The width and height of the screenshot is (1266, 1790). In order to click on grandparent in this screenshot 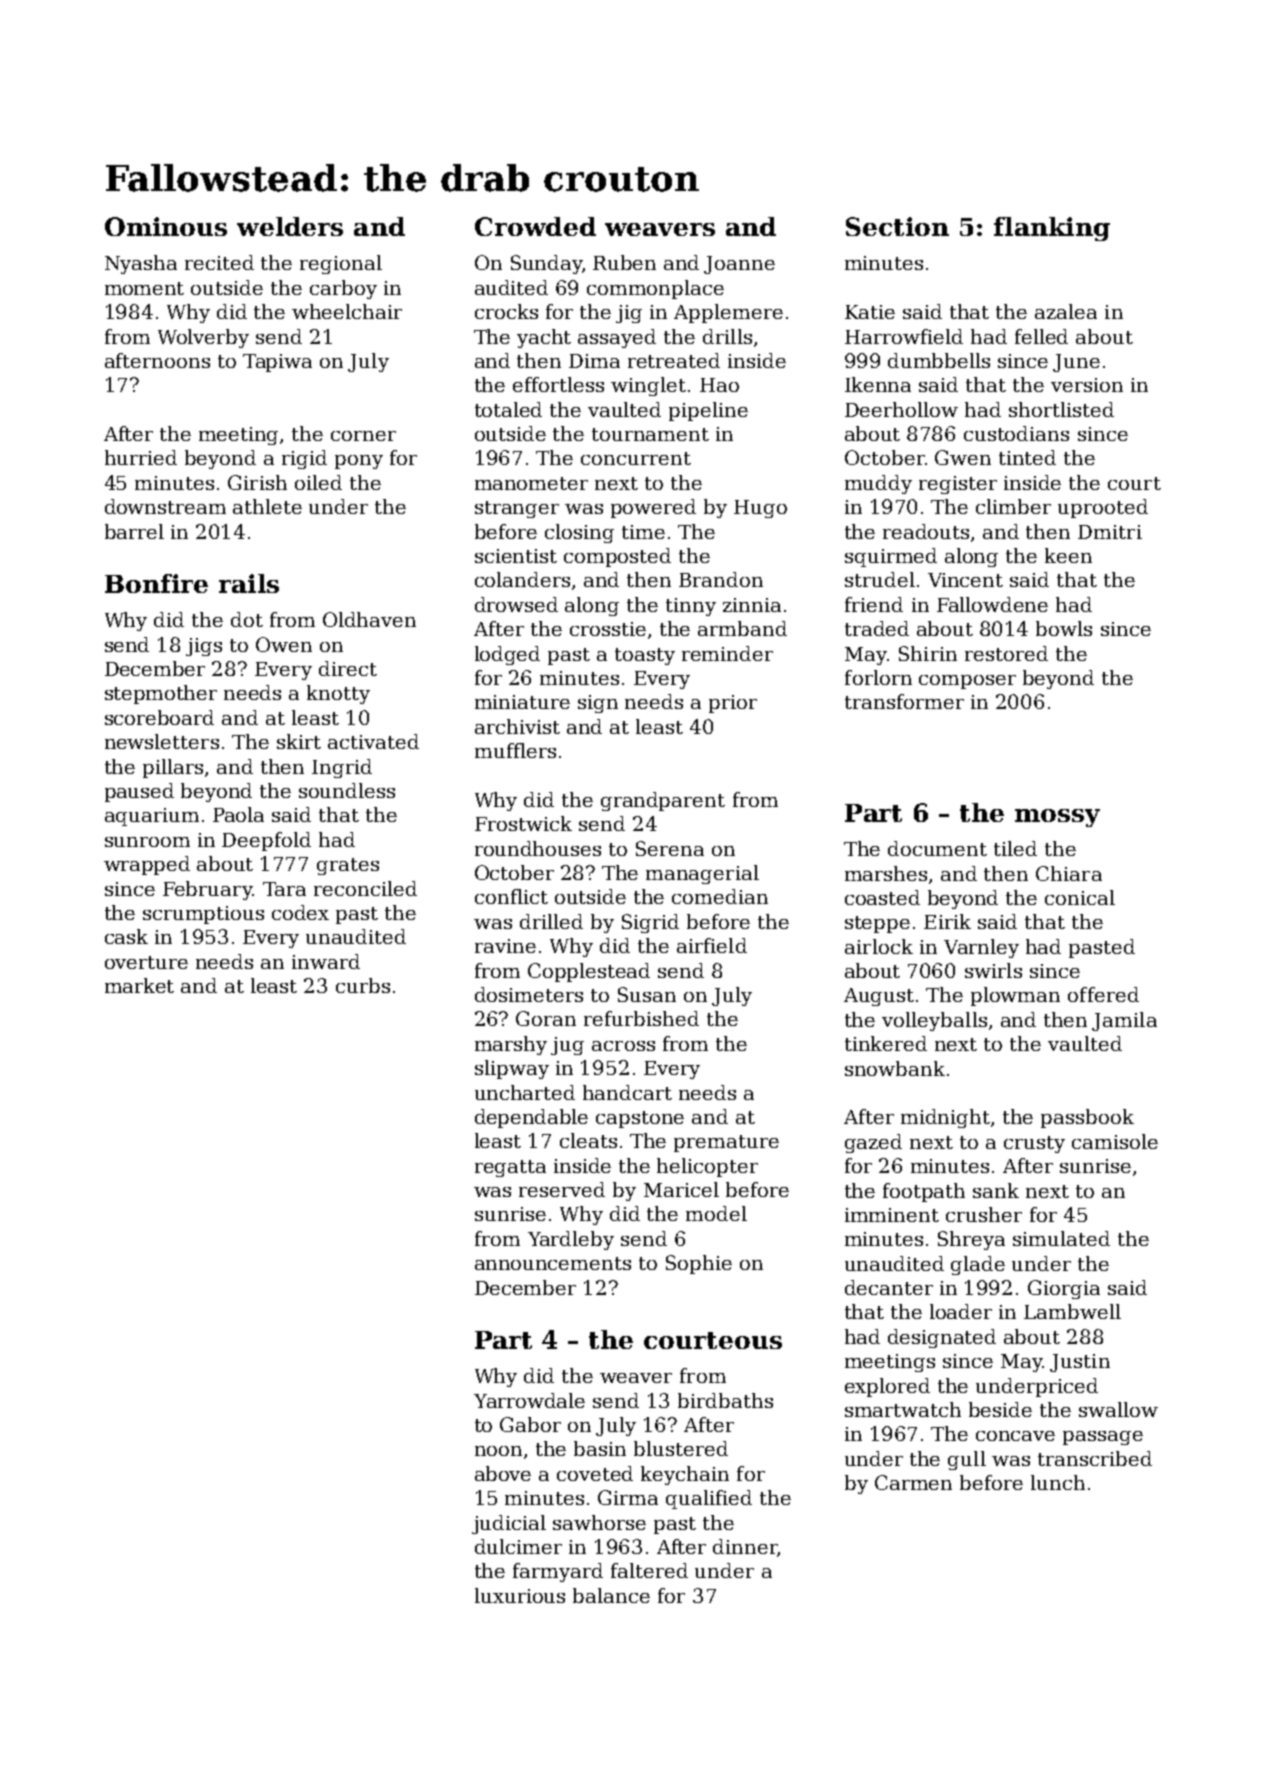, I will do `click(663, 801)`.
